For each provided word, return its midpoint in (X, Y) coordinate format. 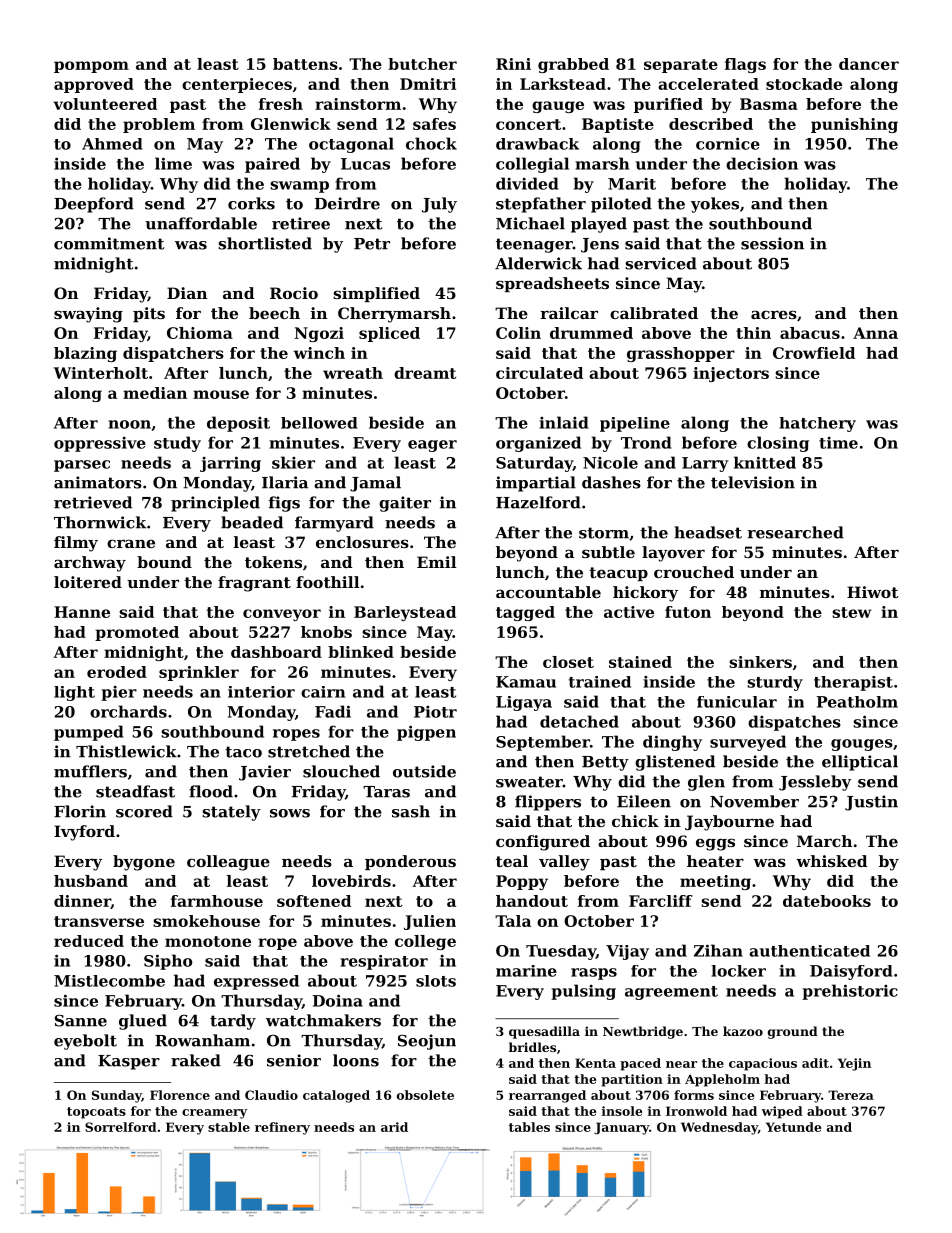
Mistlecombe (109, 981)
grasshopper (681, 354)
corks (251, 203)
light (74, 693)
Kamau (526, 682)
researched (796, 532)
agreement (671, 993)
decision (762, 163)
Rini (513, 64)
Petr (372, 244)
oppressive (100, 444)
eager (432, 446)
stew (852, 612)
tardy (233, 1022)
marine (526, 971)
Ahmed (112, 144)
